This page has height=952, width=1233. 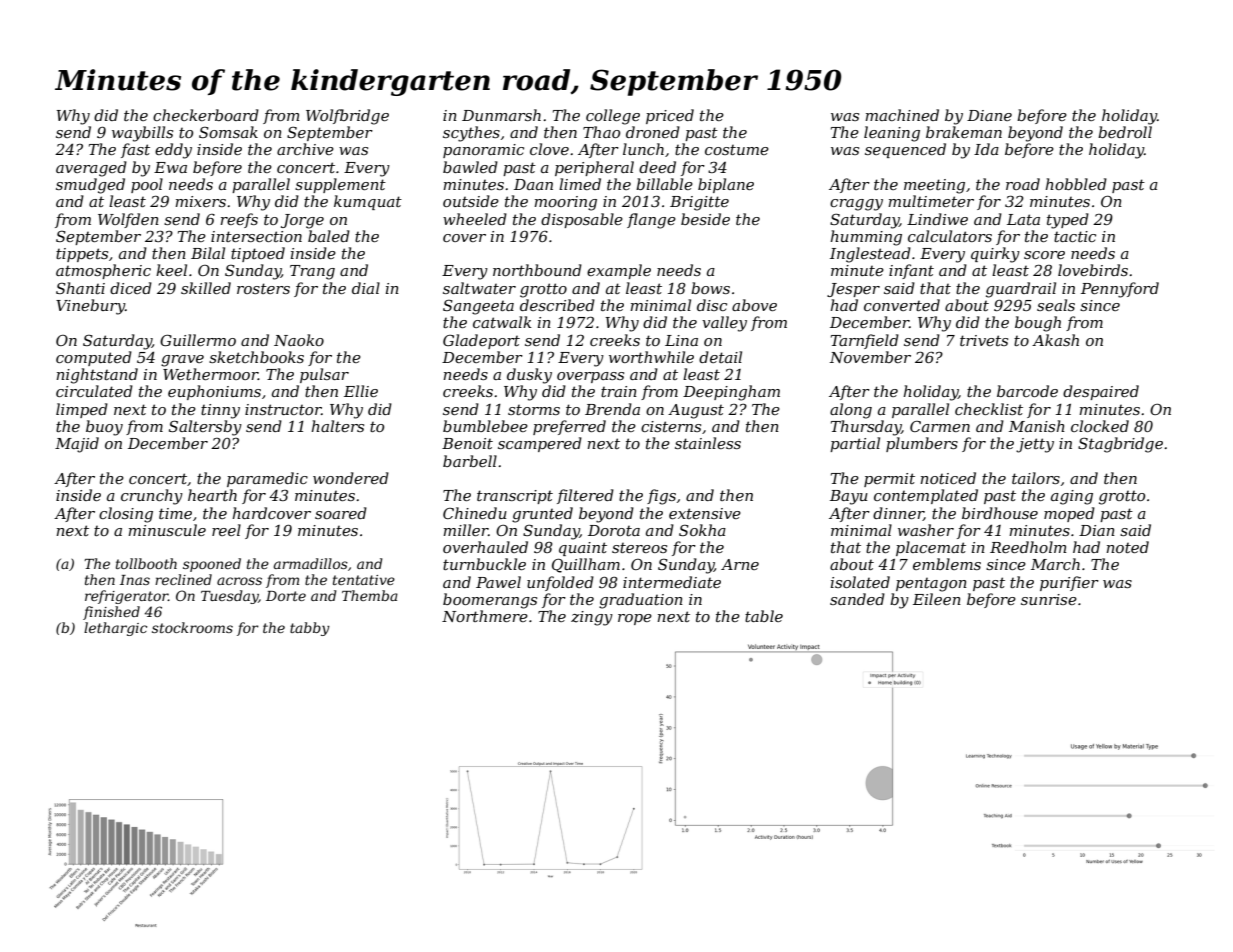 I want to click on crunchy, so click(x=152, y=497).
